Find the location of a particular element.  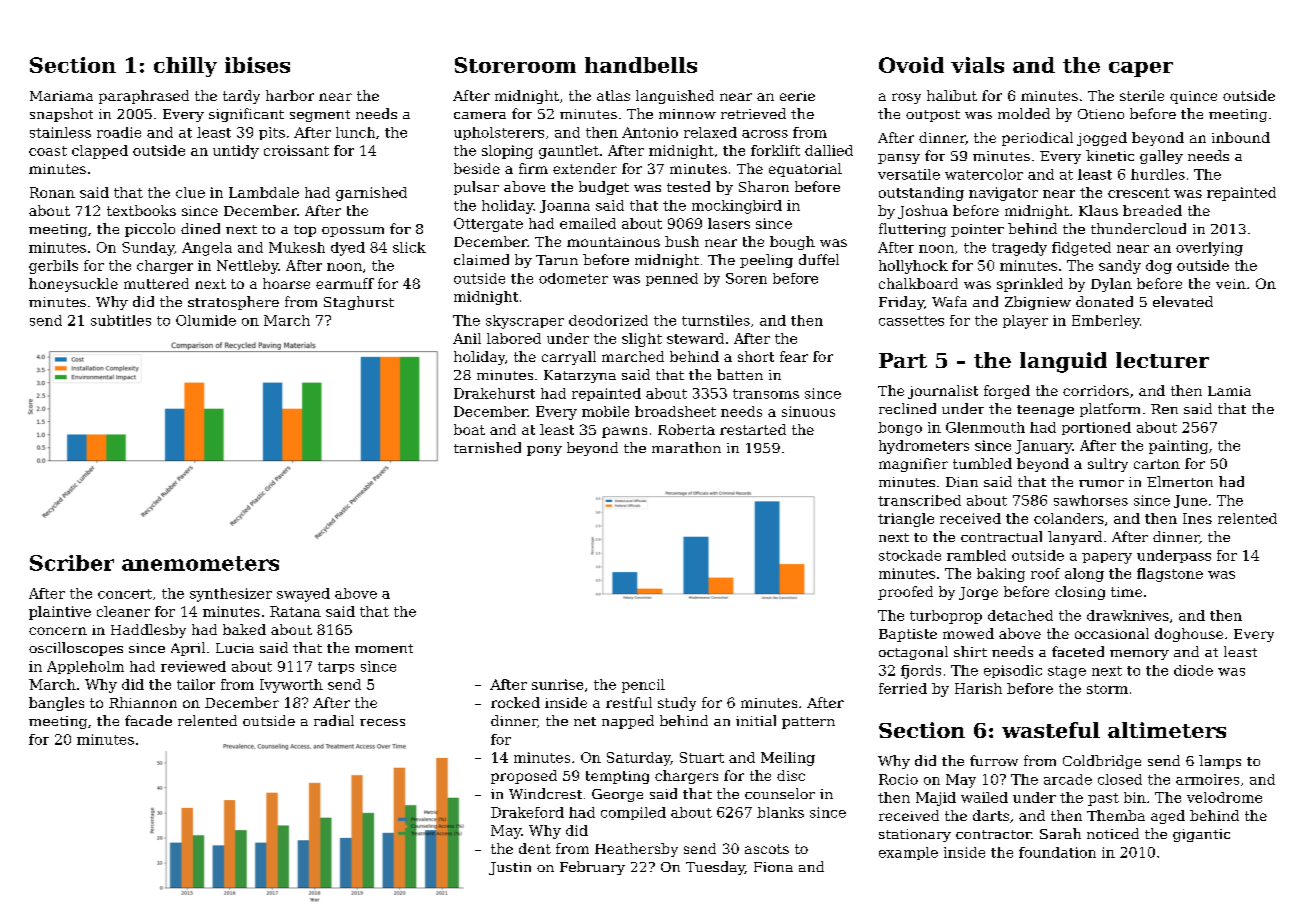

Meiling is located at coordinates (788, 759).
